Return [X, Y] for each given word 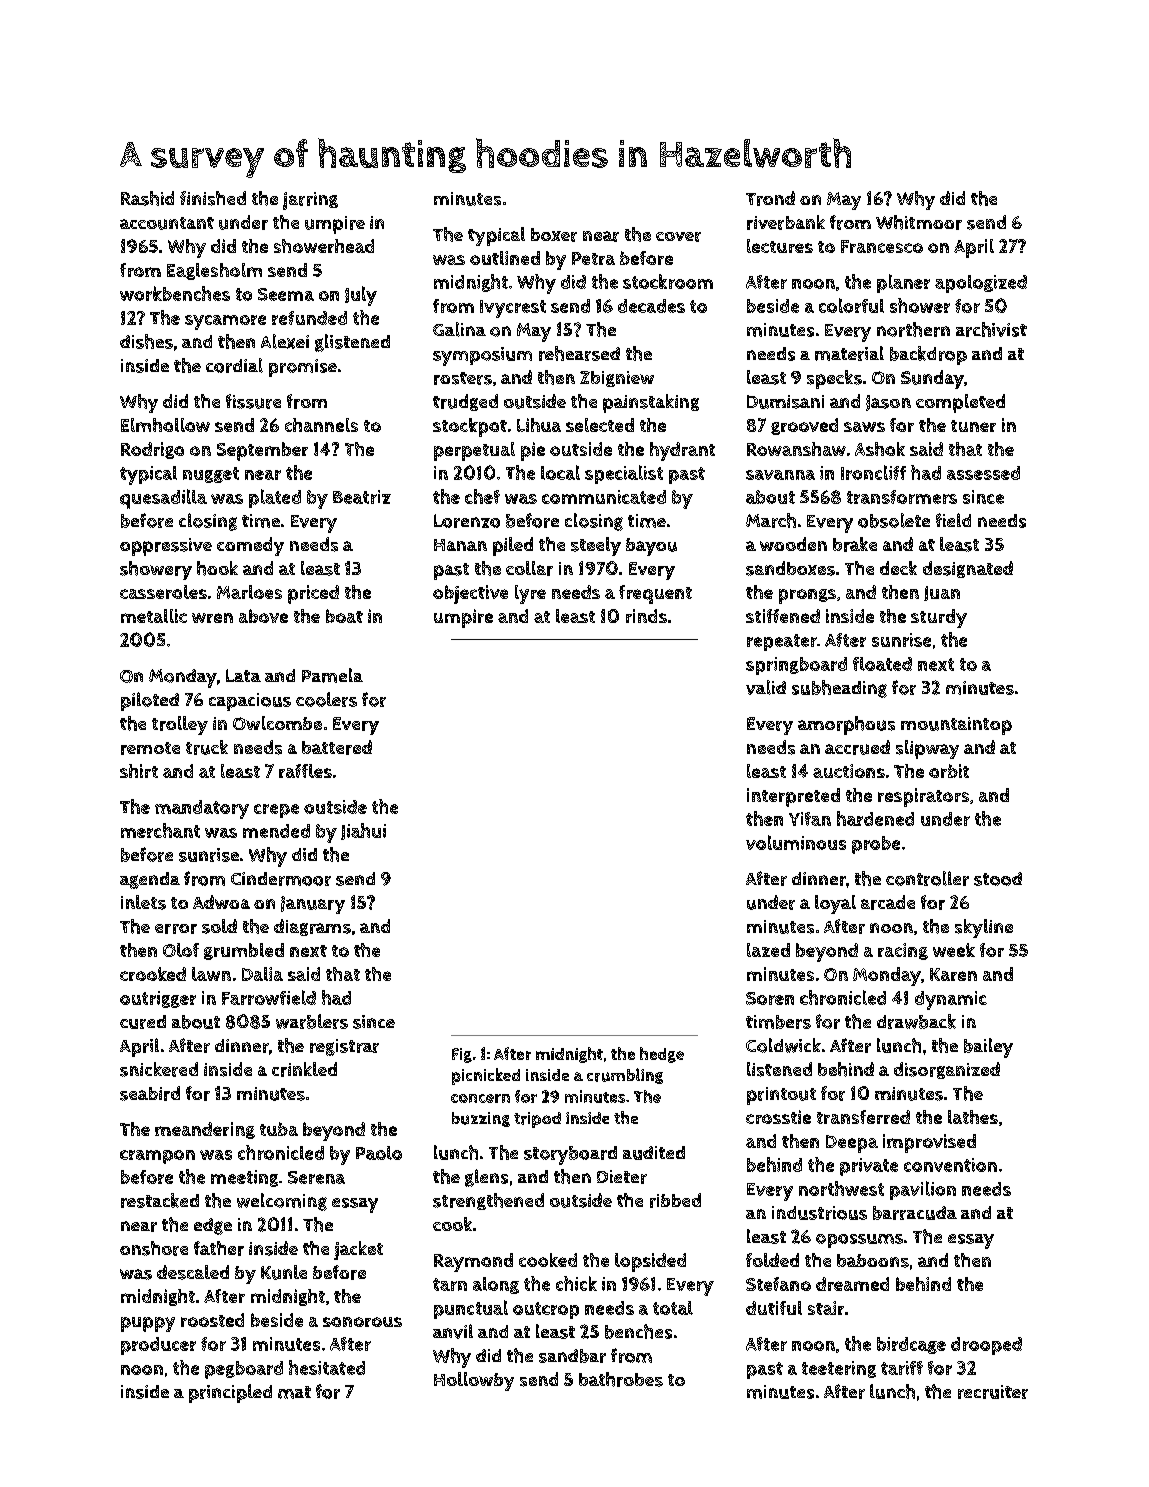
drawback [916, 1021]
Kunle [284, 1272]
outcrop [546, 1310]
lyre [530, 594]
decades [651, 306]
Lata [243, 675]
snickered [159, 1069]
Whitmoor [919, 222]
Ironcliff [873, 472]
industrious [819, 1213]
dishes [146, 341]
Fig [462, 1055]
